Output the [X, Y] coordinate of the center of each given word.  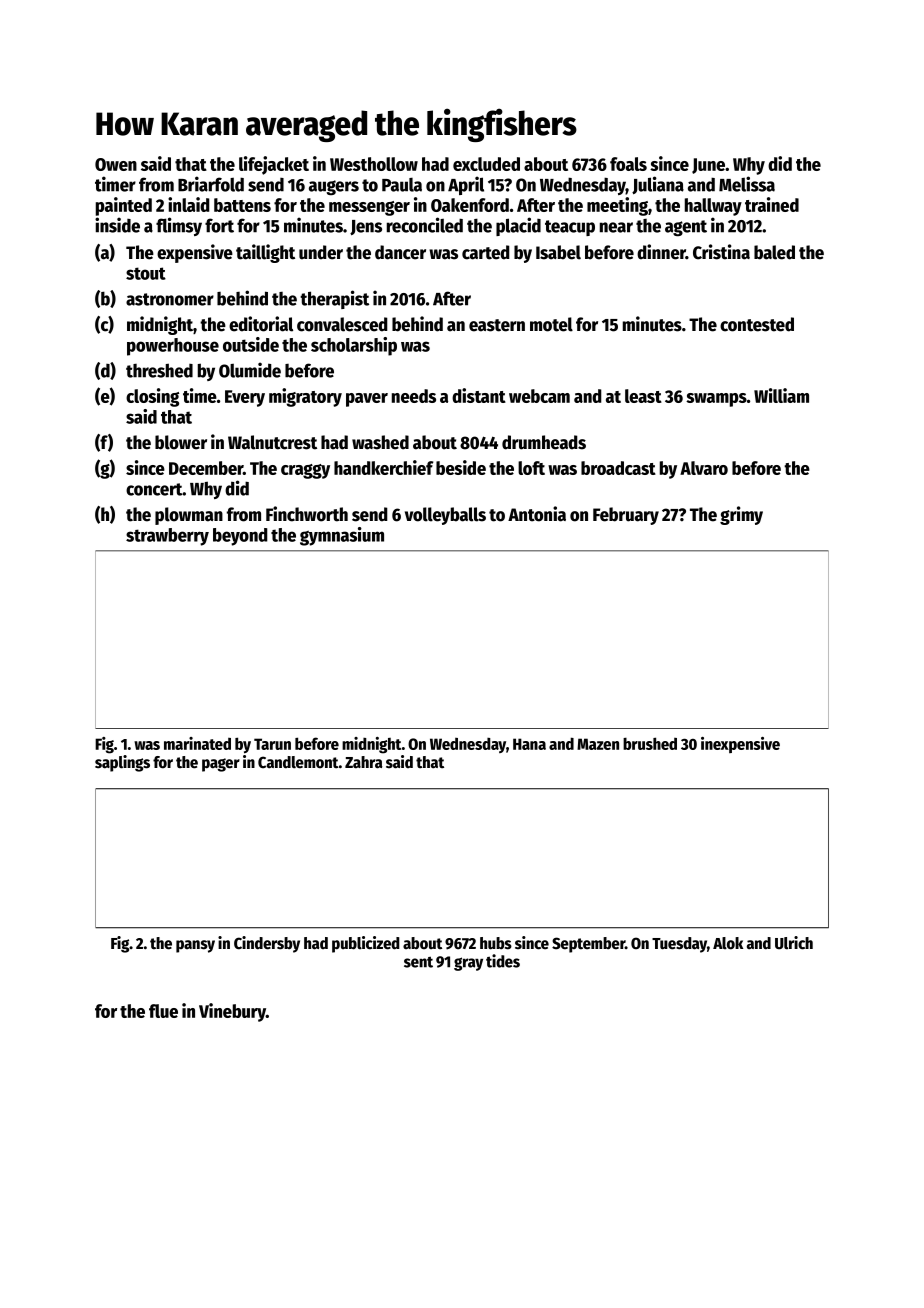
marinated [197, 743]
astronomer [170, 299]
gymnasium [342, 536]
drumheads [544, 442]
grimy [741, 515]
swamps [716, 400]
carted [485, 252]
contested [757, 324]
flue [163, 1011]
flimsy [179, 226]
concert [154, 489]
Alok [728, 943]
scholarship [354, 346]
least [643, 396]
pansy [195, 946]
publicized [366, 944]
